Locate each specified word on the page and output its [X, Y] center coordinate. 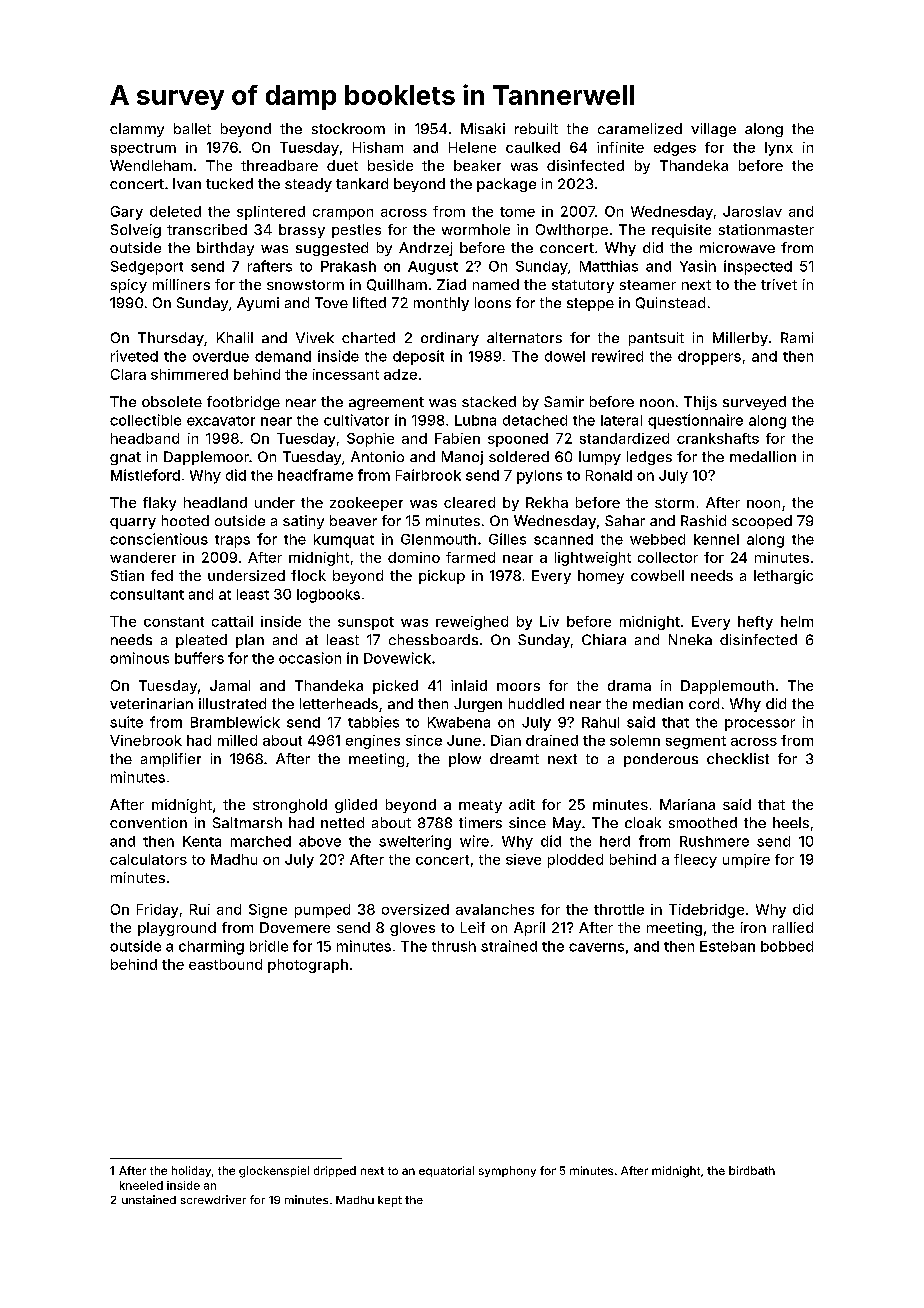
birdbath [752, 1170]
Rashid [703, 520]
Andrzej [425, 249]
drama [629, 685]
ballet [192, 128]
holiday [191, 1171]
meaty [480, 806]
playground [177, 929]
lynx [779, 149]
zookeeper [366, 504]
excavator [221, 421]
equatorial [446, 1171]
